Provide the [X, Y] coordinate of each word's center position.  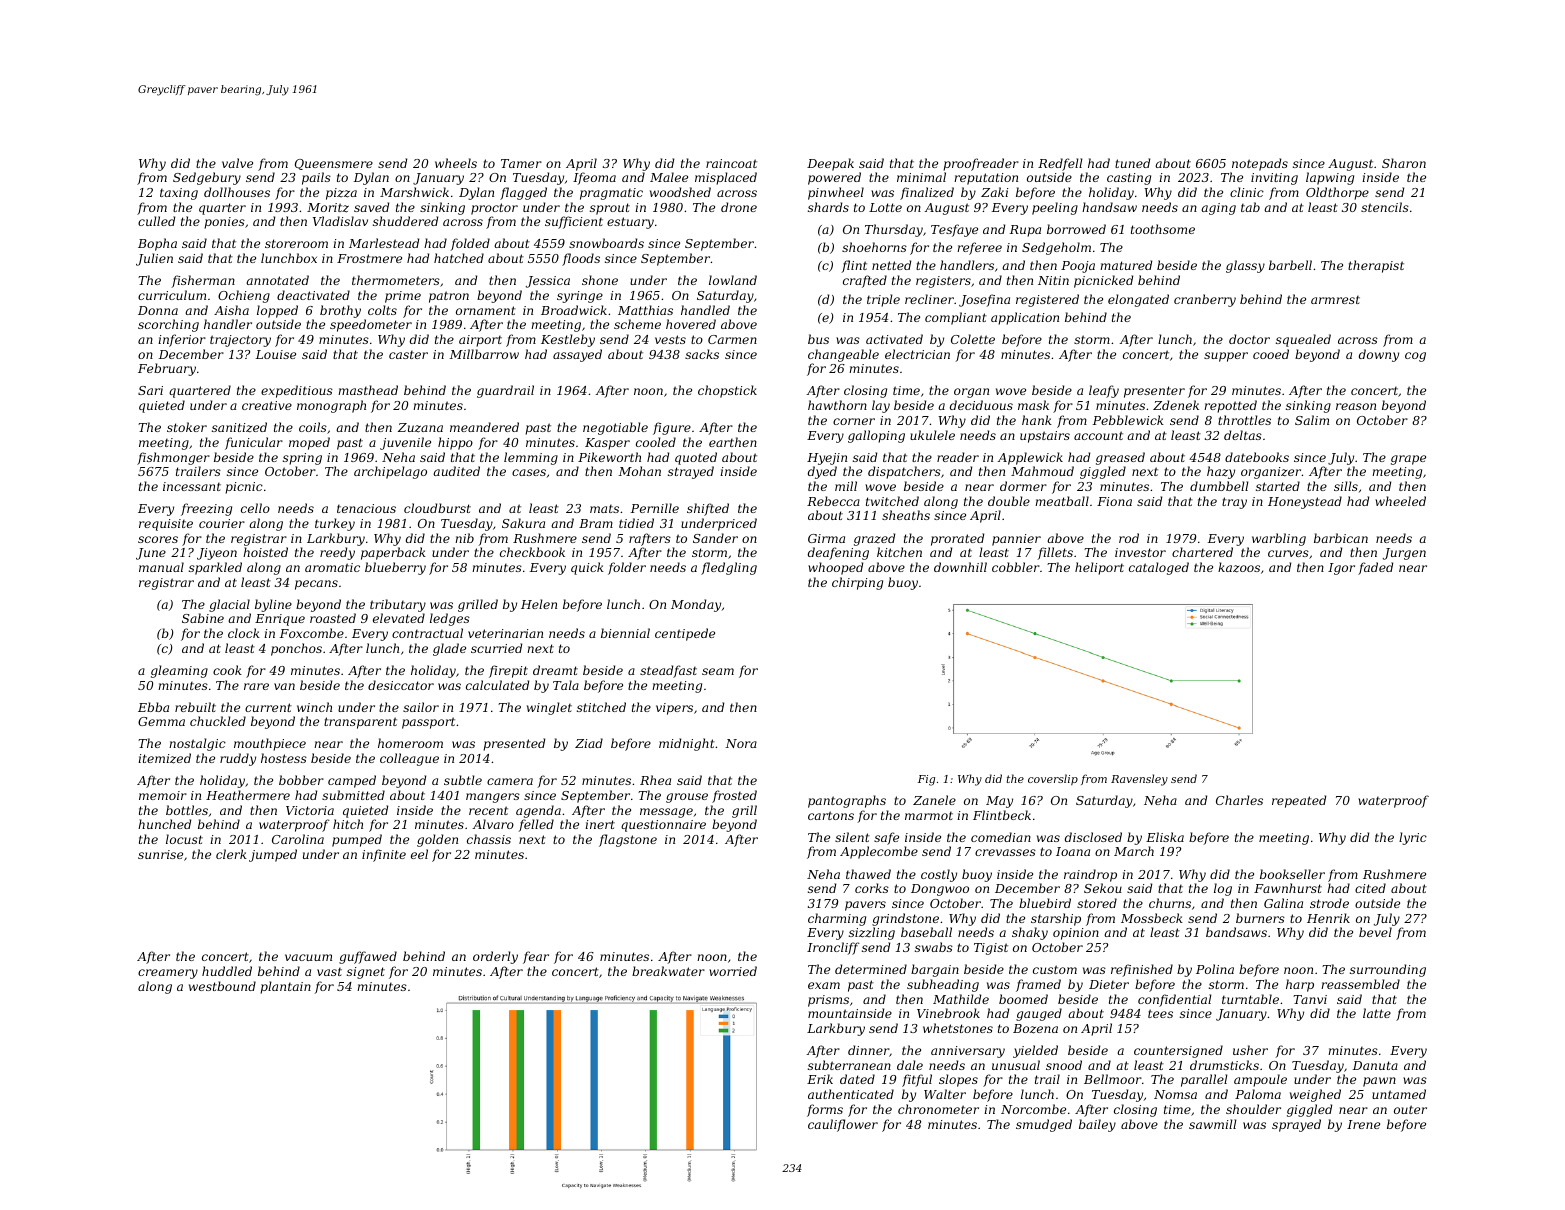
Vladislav [340, 221]
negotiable [615, 428]
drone [739, 207]
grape [1408, 460]
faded [1375, 568]
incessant [192, 486]
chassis [489, 839]
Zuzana [420, 428]
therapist [1376, 266]
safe [886, 838]
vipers [674, 709]
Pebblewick [1128, 420]
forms [825, 1110]
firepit [508, 671]
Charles [1239, 800]
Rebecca [833, 501]
